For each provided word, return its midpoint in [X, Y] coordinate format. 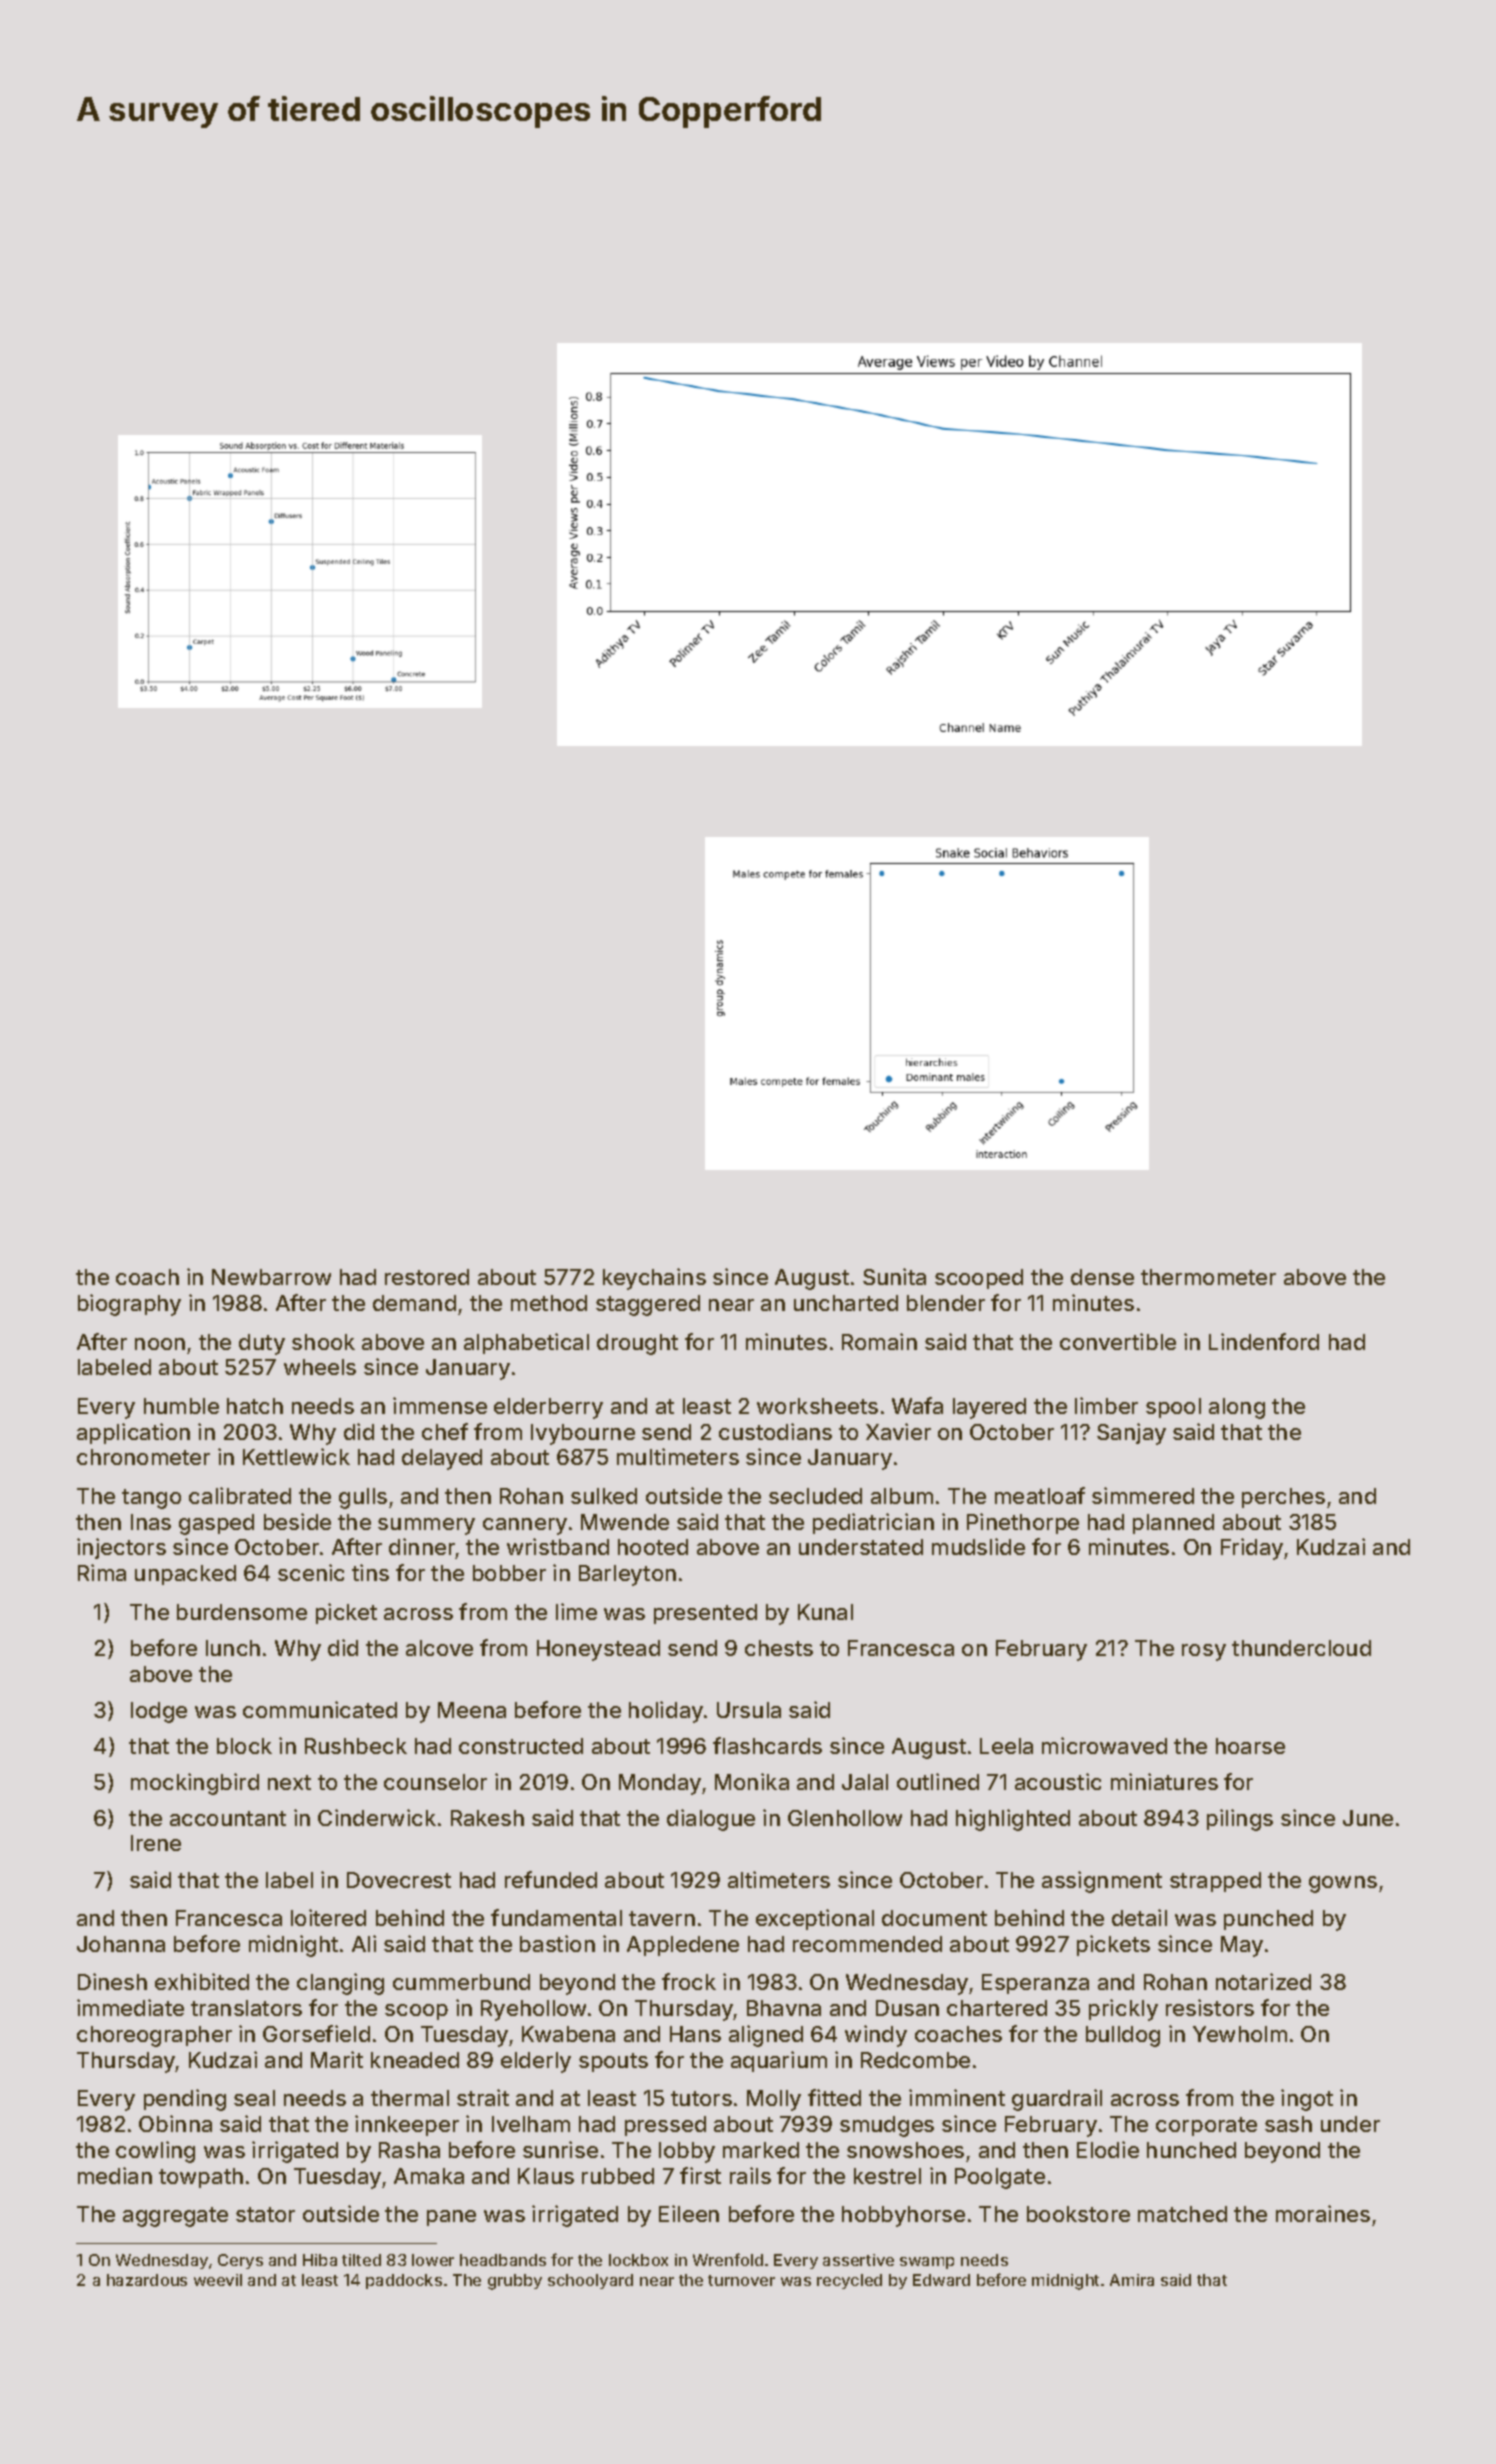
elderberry [548, 1408]
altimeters [779, 1879]
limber [1106, 1405]
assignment [1102, 1882]
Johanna [121, 1944]
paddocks [404, 2281]
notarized [1263, 1981]
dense [1102, 1277]
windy [876, 2036]
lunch [233, 1648]
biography [129, 1305]
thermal [410, 2098]
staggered [648, 1305]
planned [1173, 1524]
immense [440, 1405]
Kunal [825, 1612]
